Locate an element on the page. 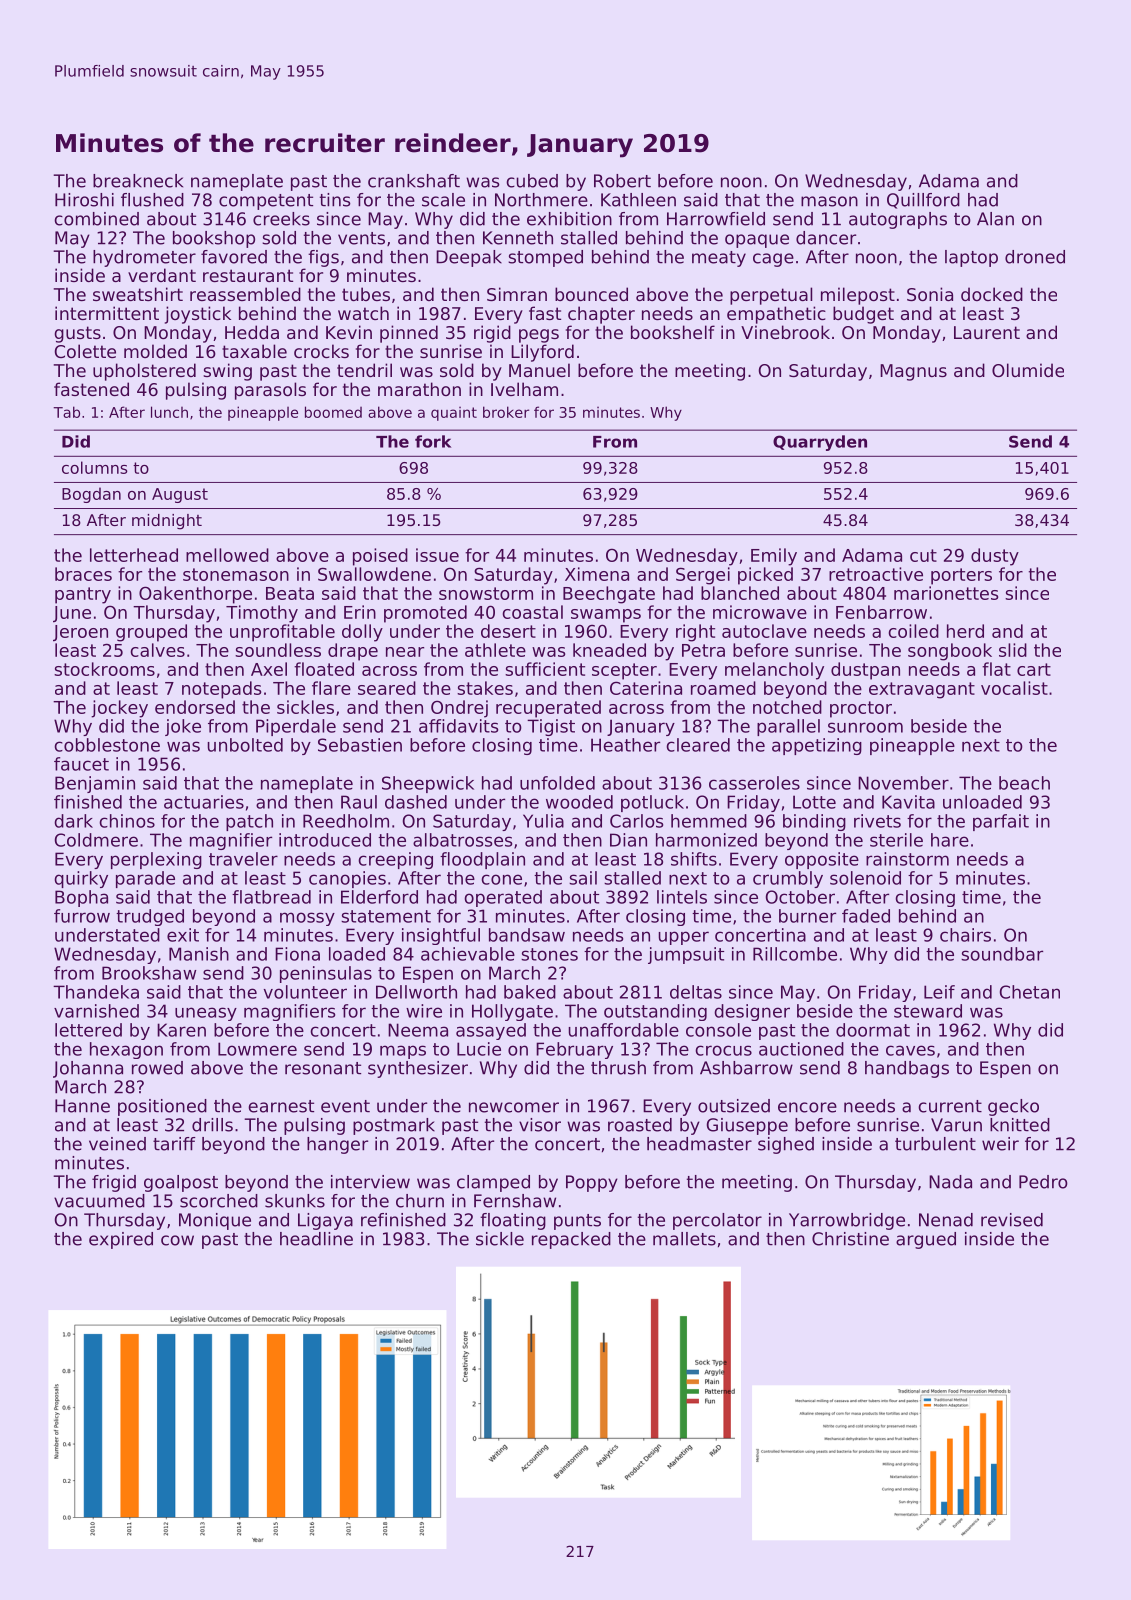 Image resolution: width=1131 pixels, height=1600 pixels. potluck is located at coordinates (652, 803).
